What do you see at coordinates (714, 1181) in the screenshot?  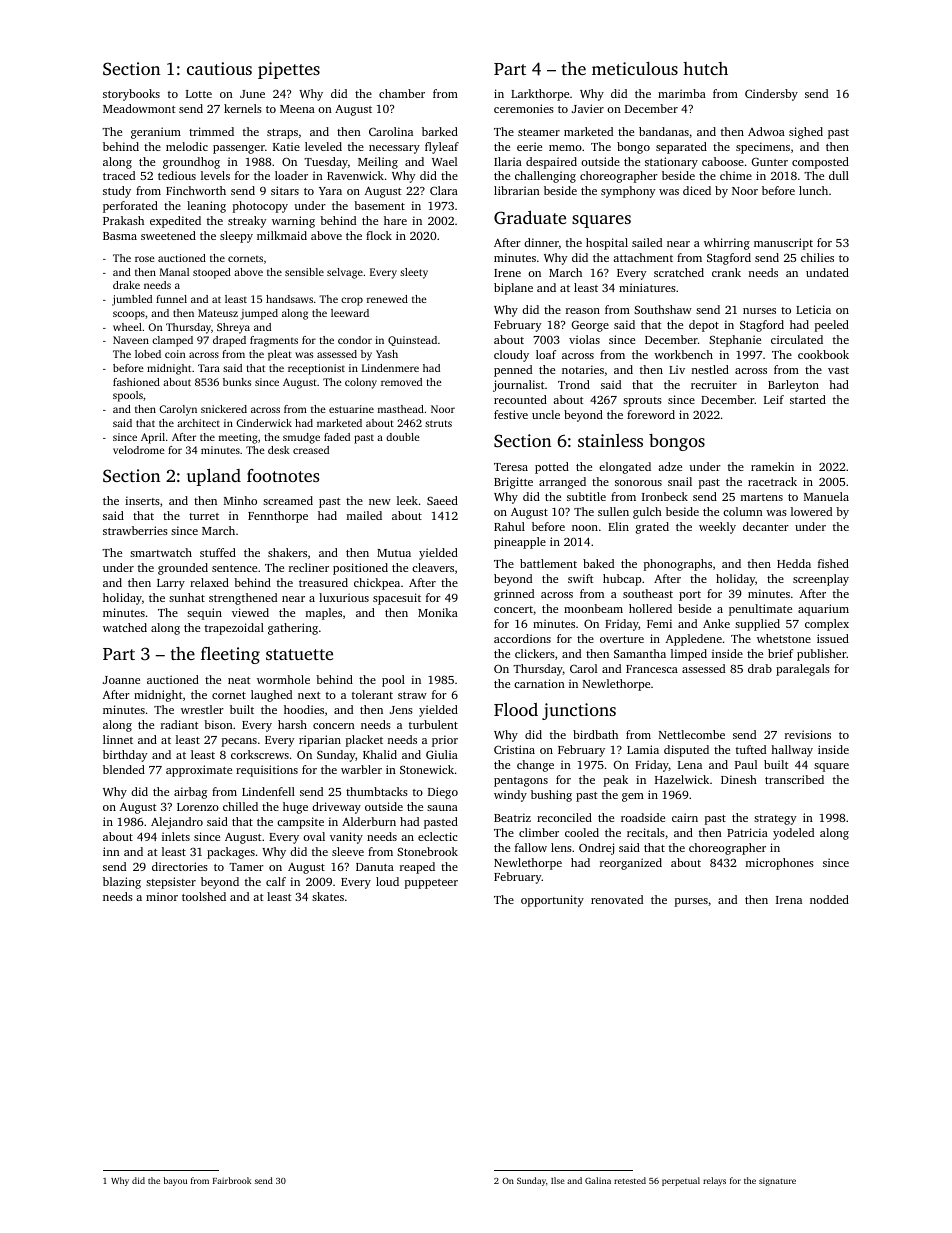 I see `relays` at bounding box center [714, 1181].
